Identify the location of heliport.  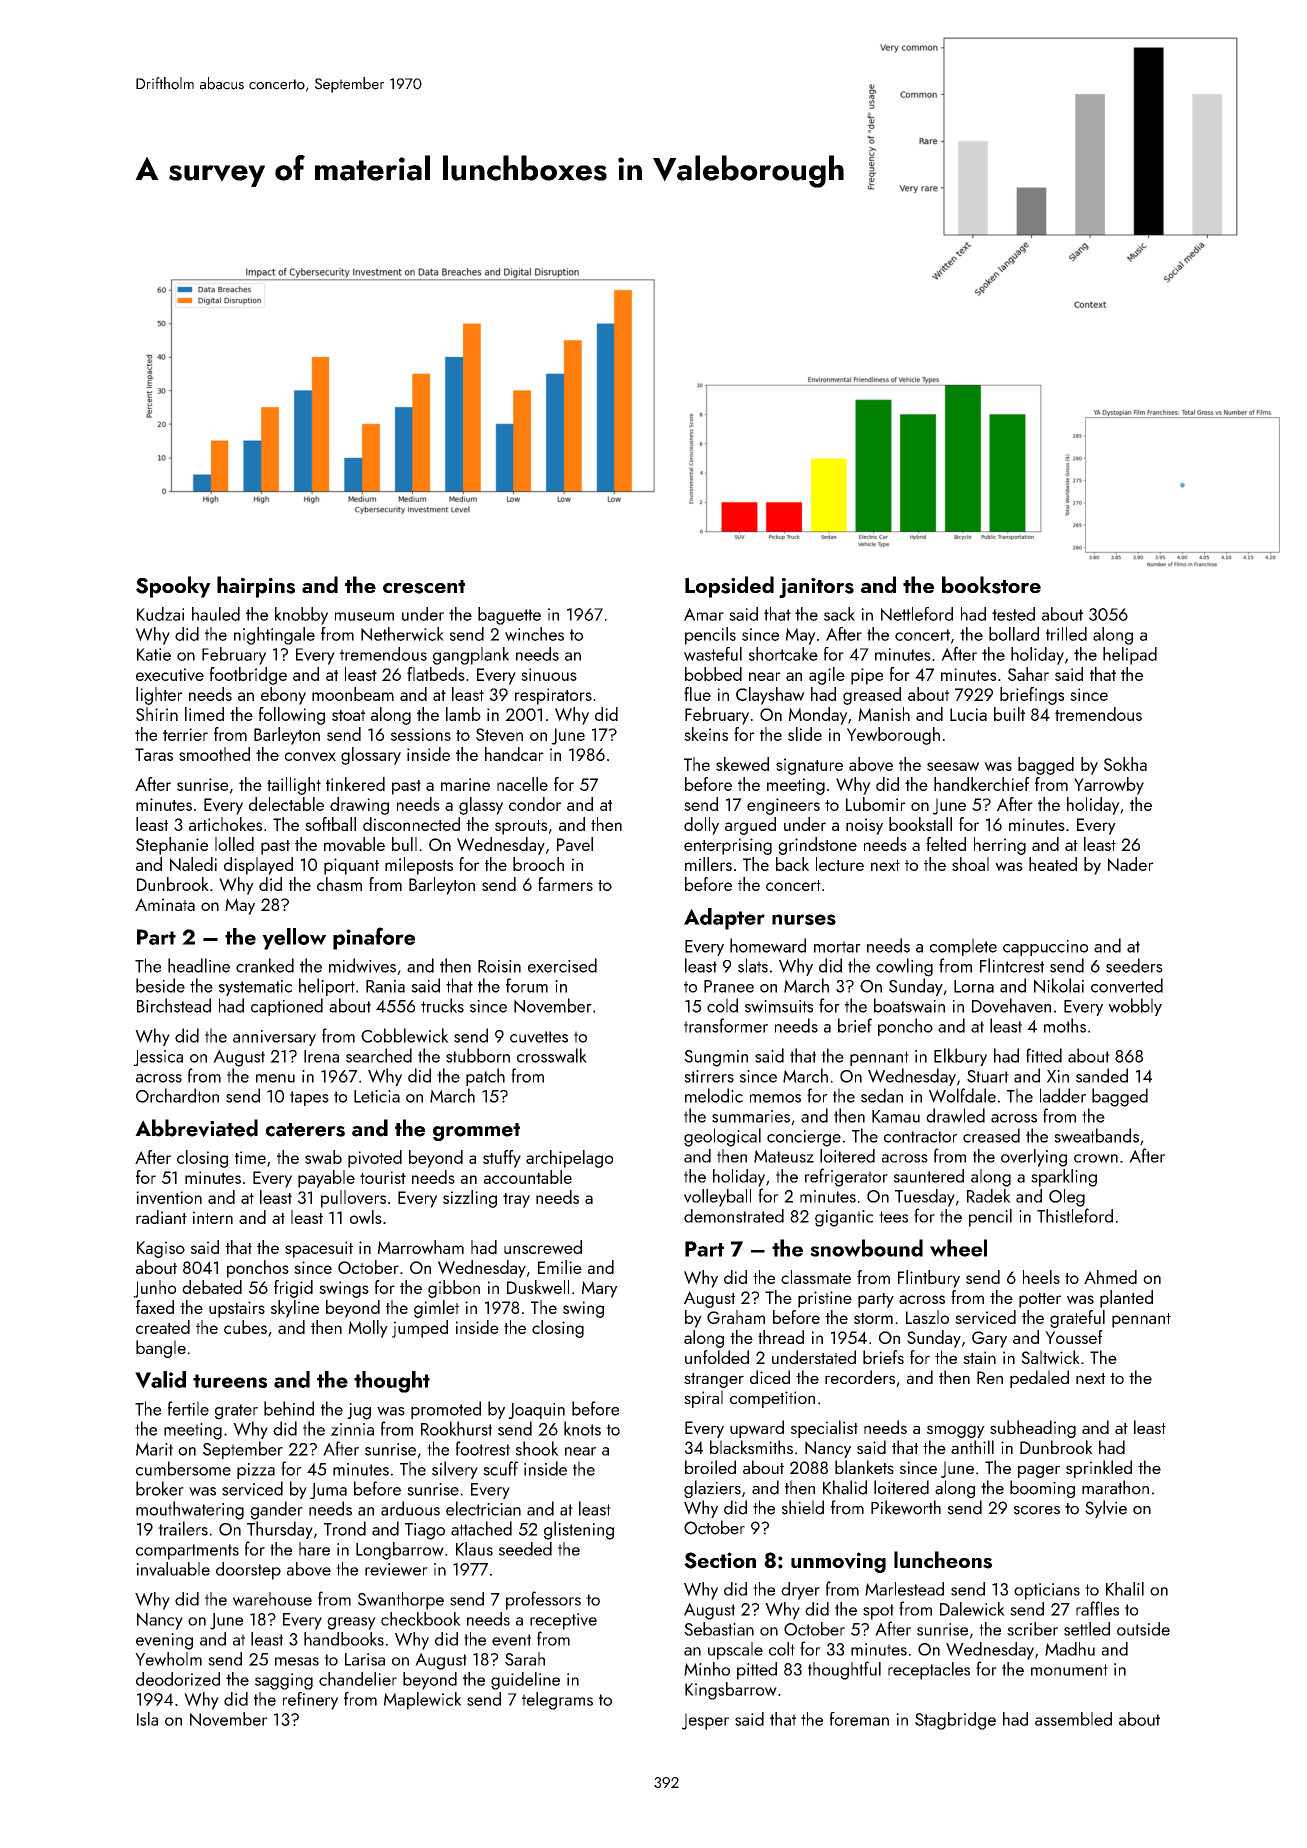
(327, 987).
